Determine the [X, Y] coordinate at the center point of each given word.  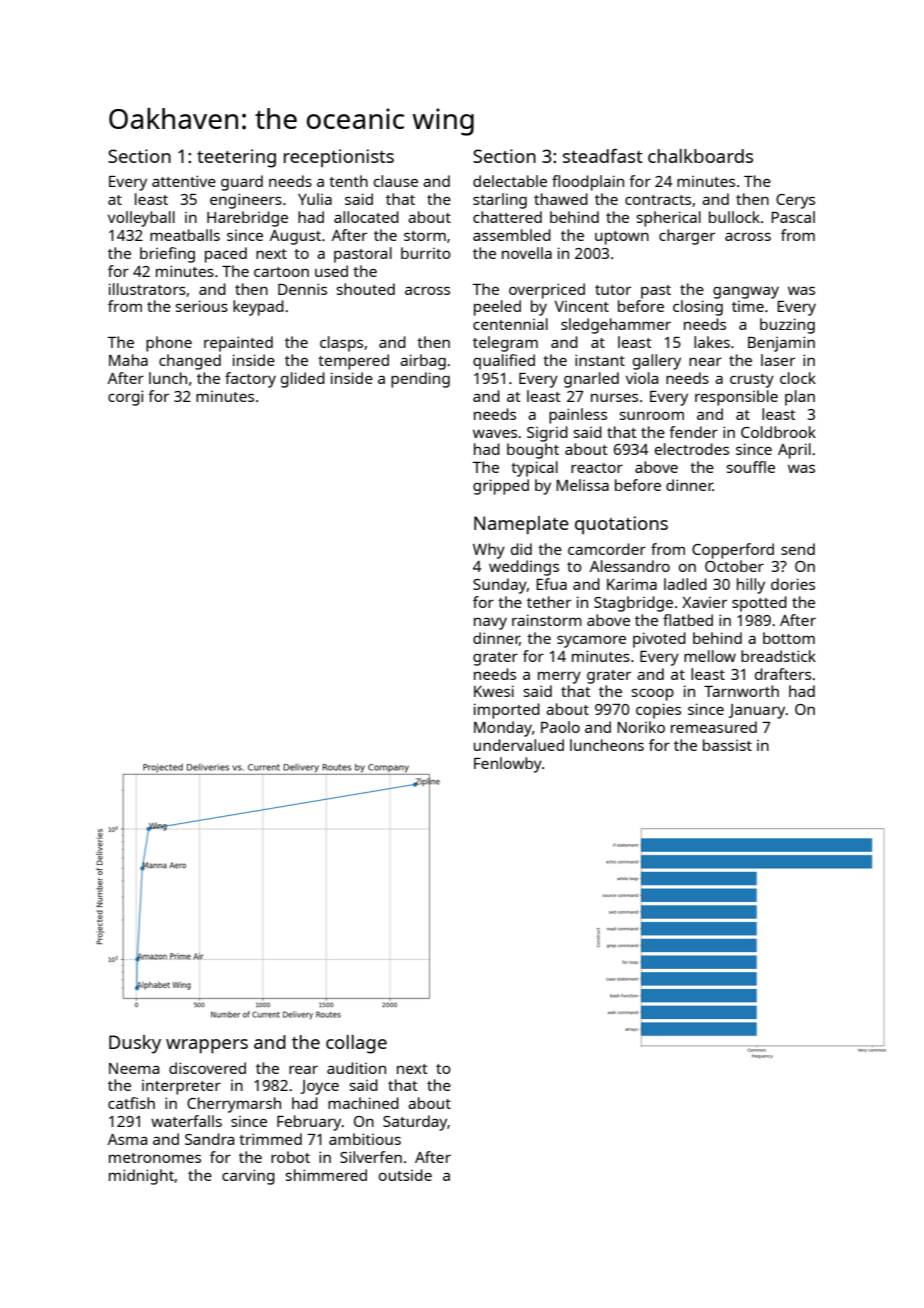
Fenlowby [508, 765]
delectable [510, 181]
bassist [727, 745]
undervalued [519, 745]
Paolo [560, 727]
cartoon [281, 272]
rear [303, 1070]
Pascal [793, 217]
